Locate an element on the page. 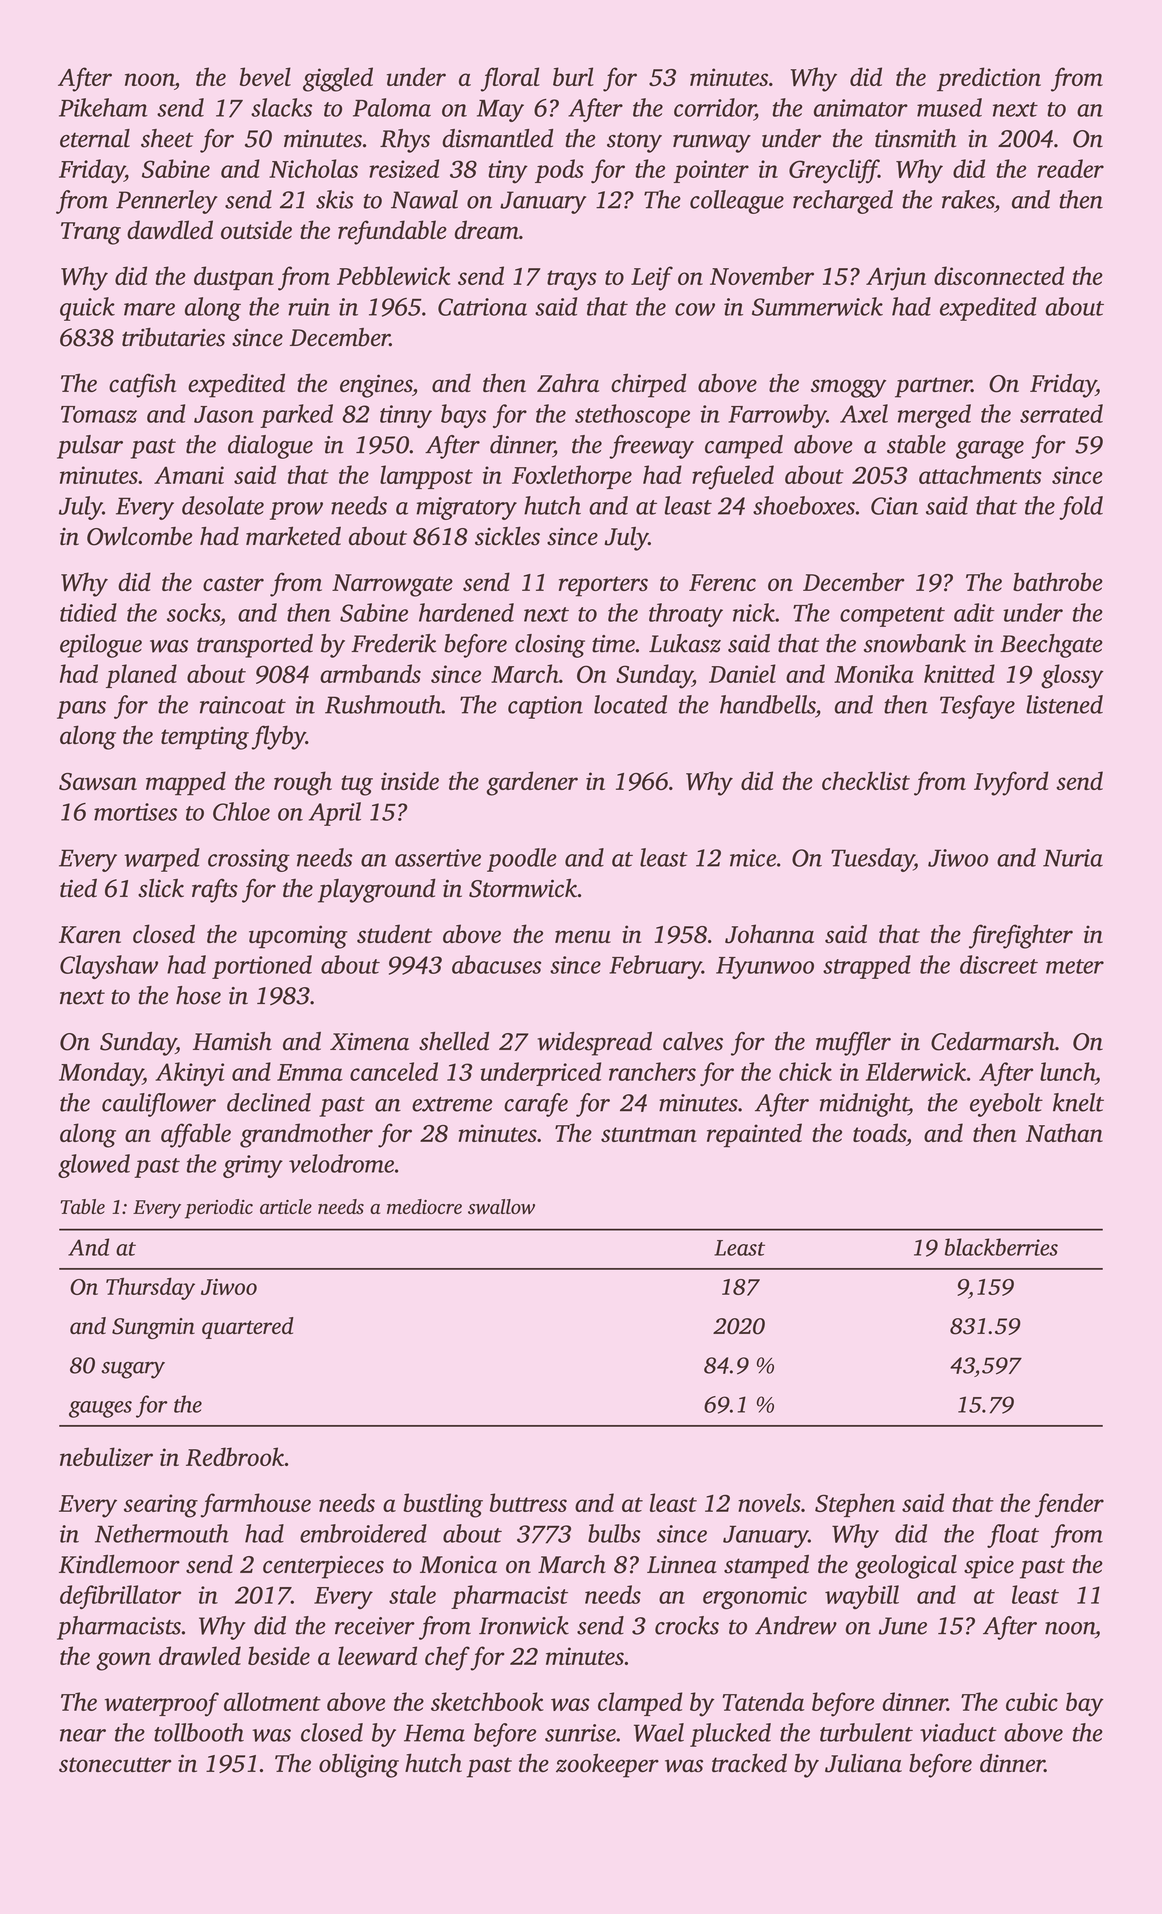 The image size is (1162, 1914). giggled is located at coordinates (338, 79).
